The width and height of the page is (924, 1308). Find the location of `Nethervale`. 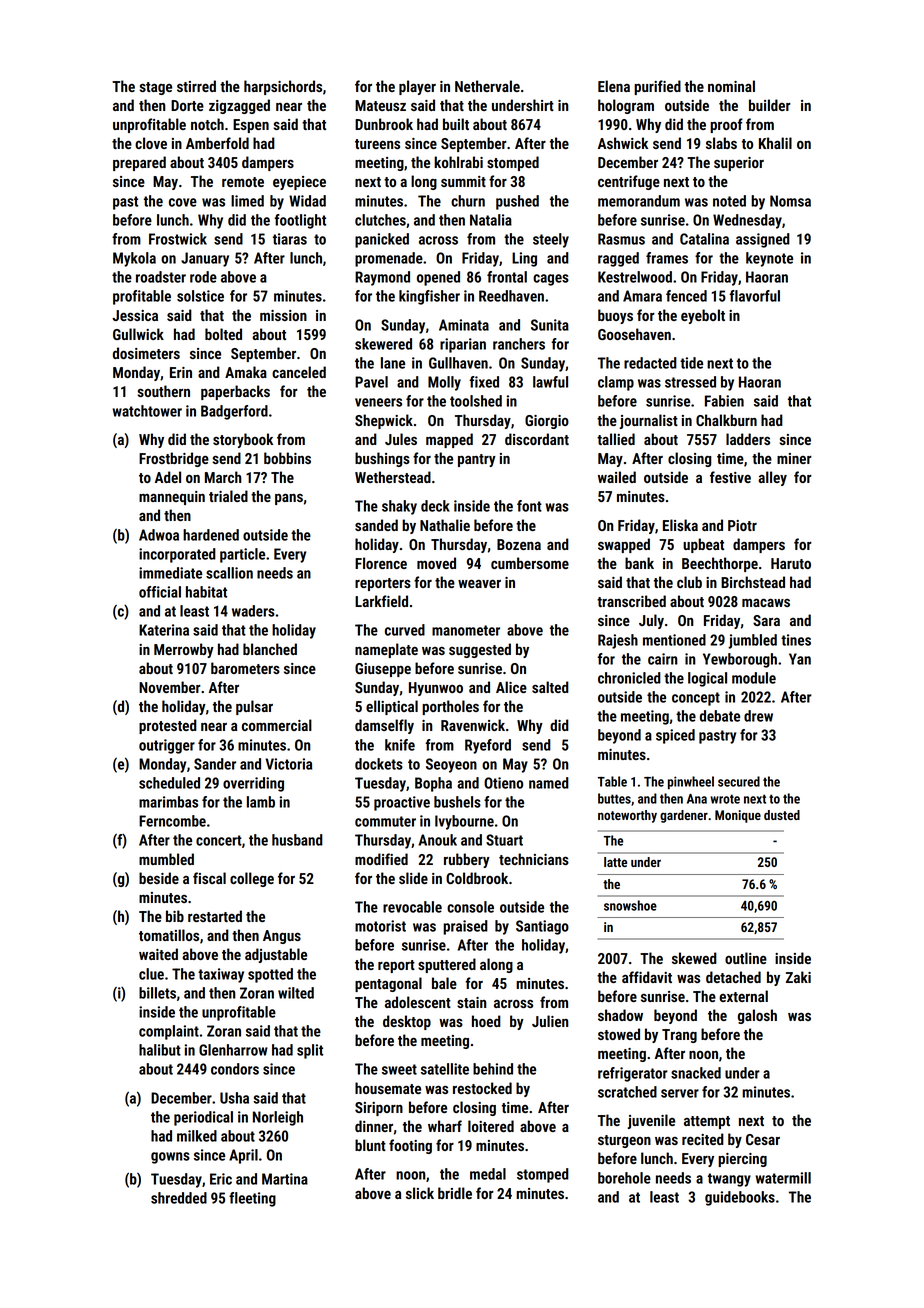

Nethervale is located at coordinates (487, 86).
